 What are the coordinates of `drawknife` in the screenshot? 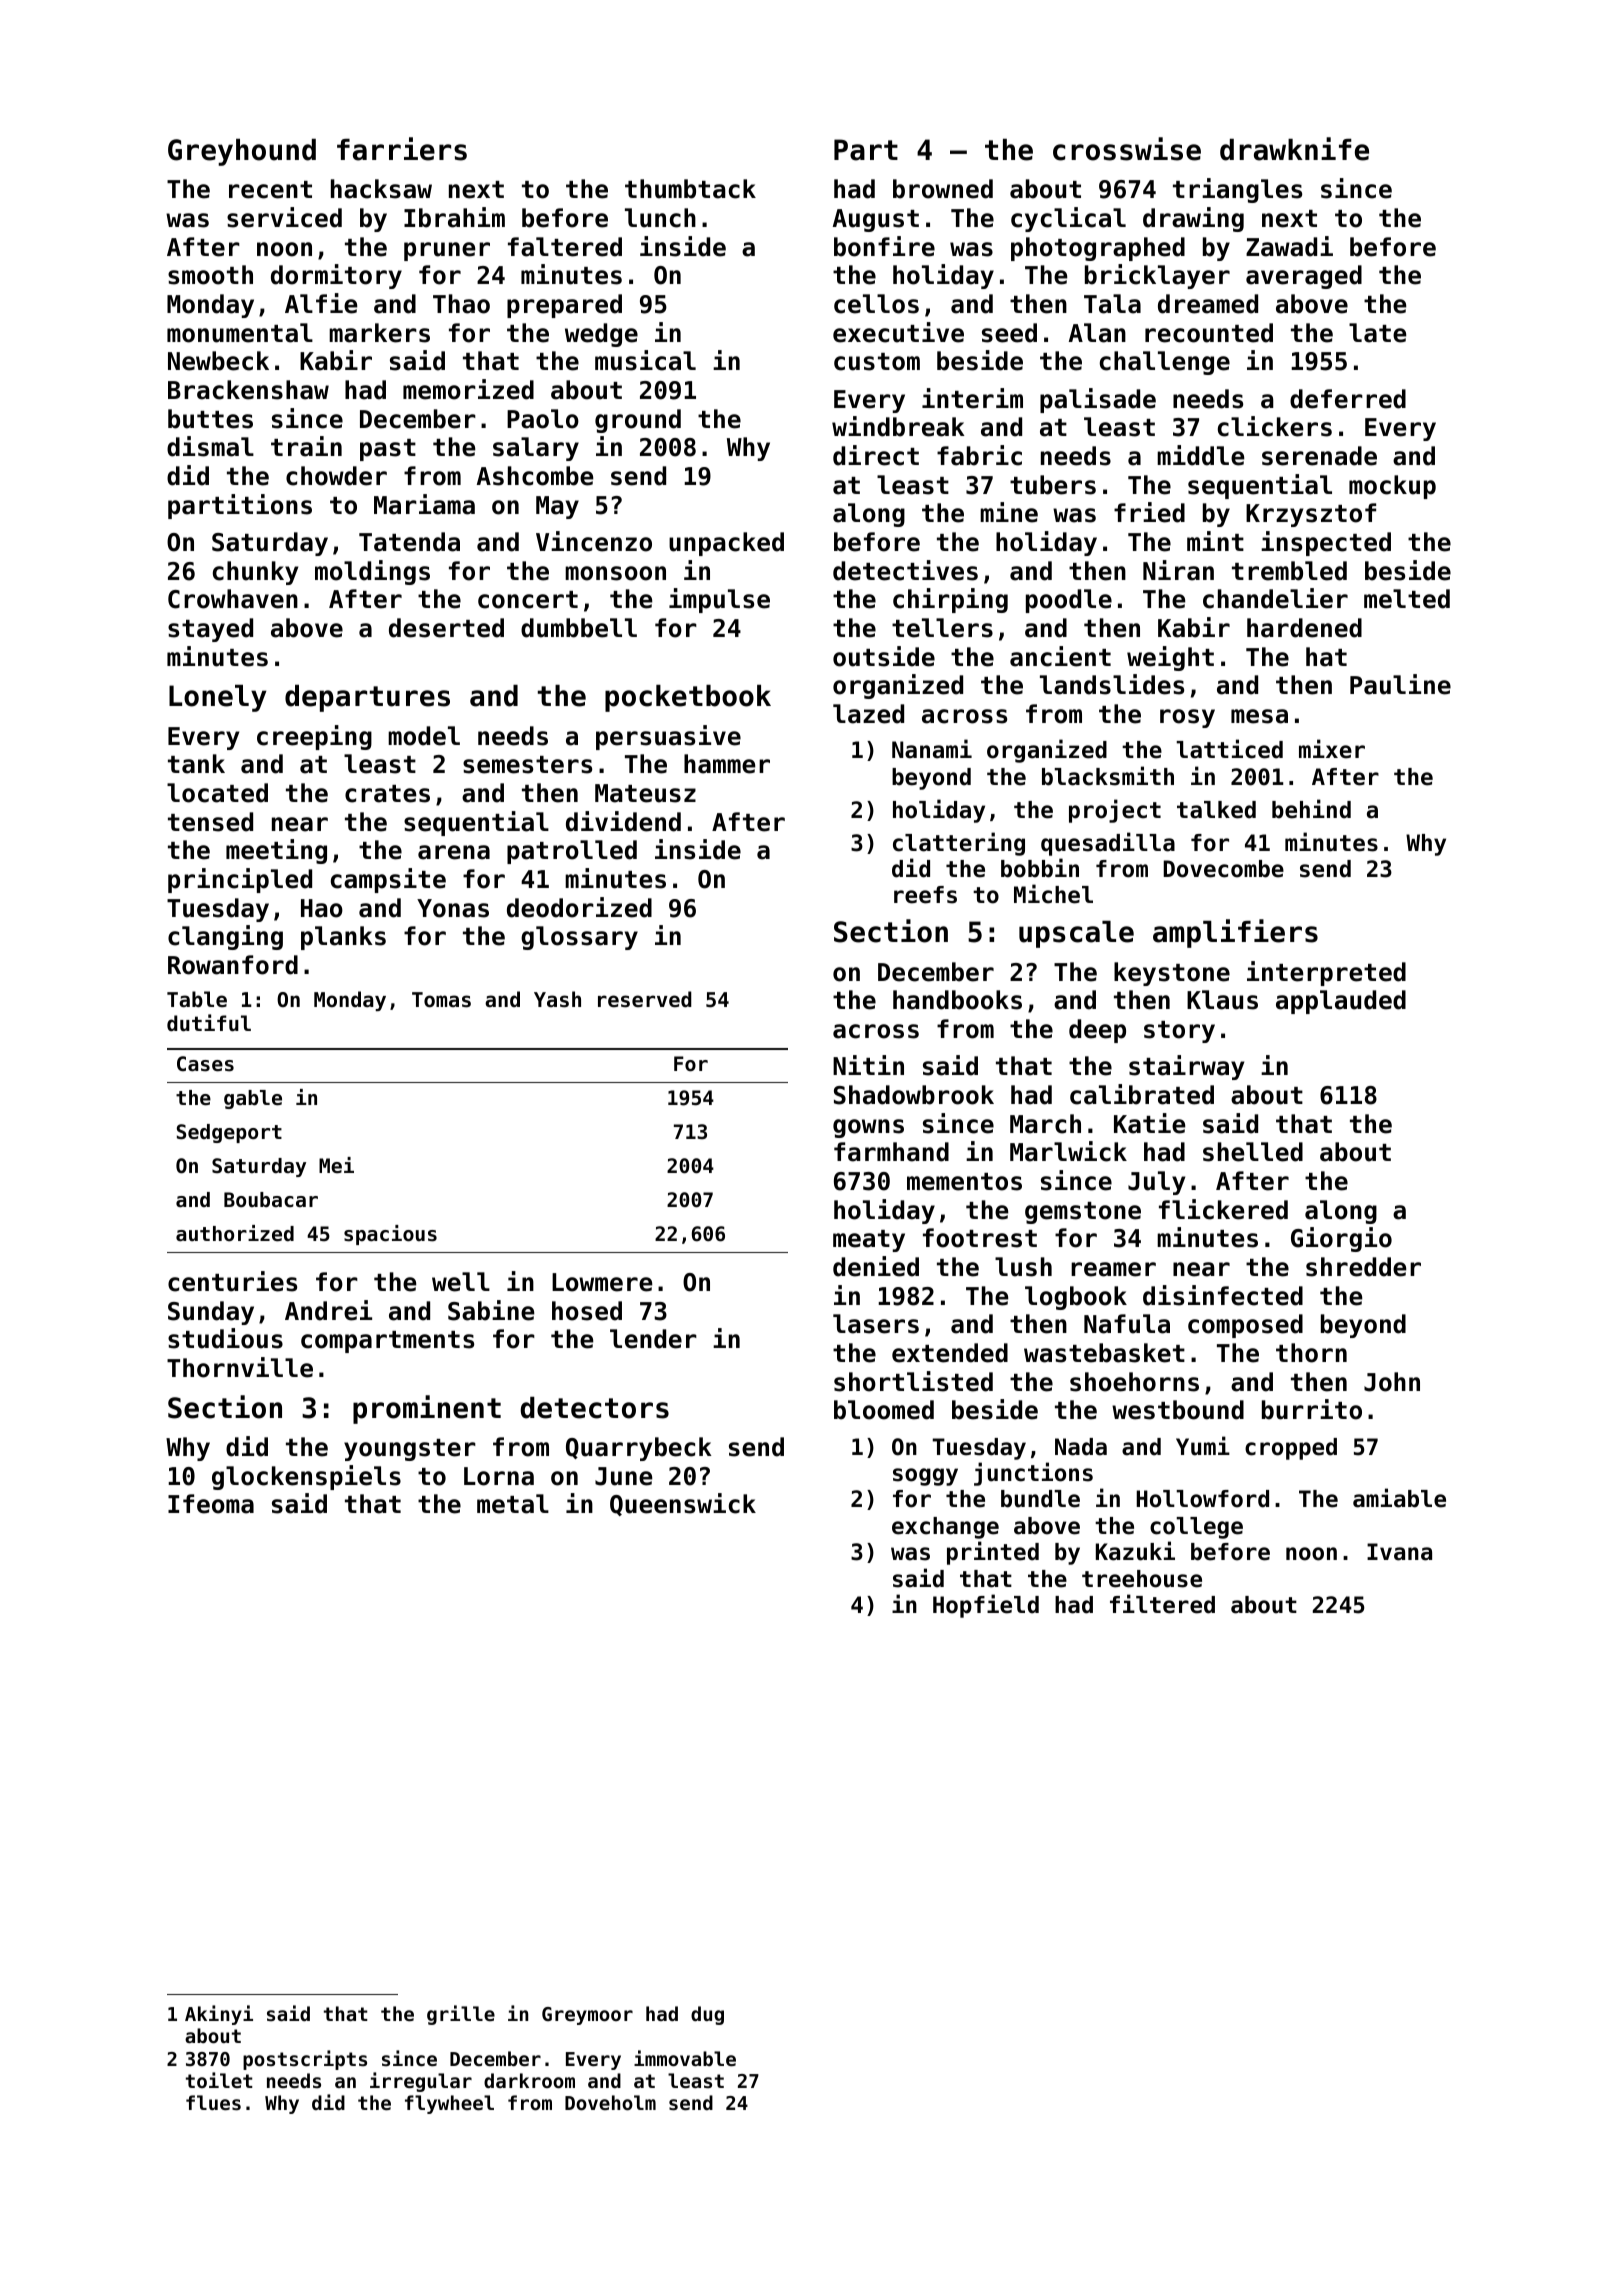 It's located at (1294, 149).
